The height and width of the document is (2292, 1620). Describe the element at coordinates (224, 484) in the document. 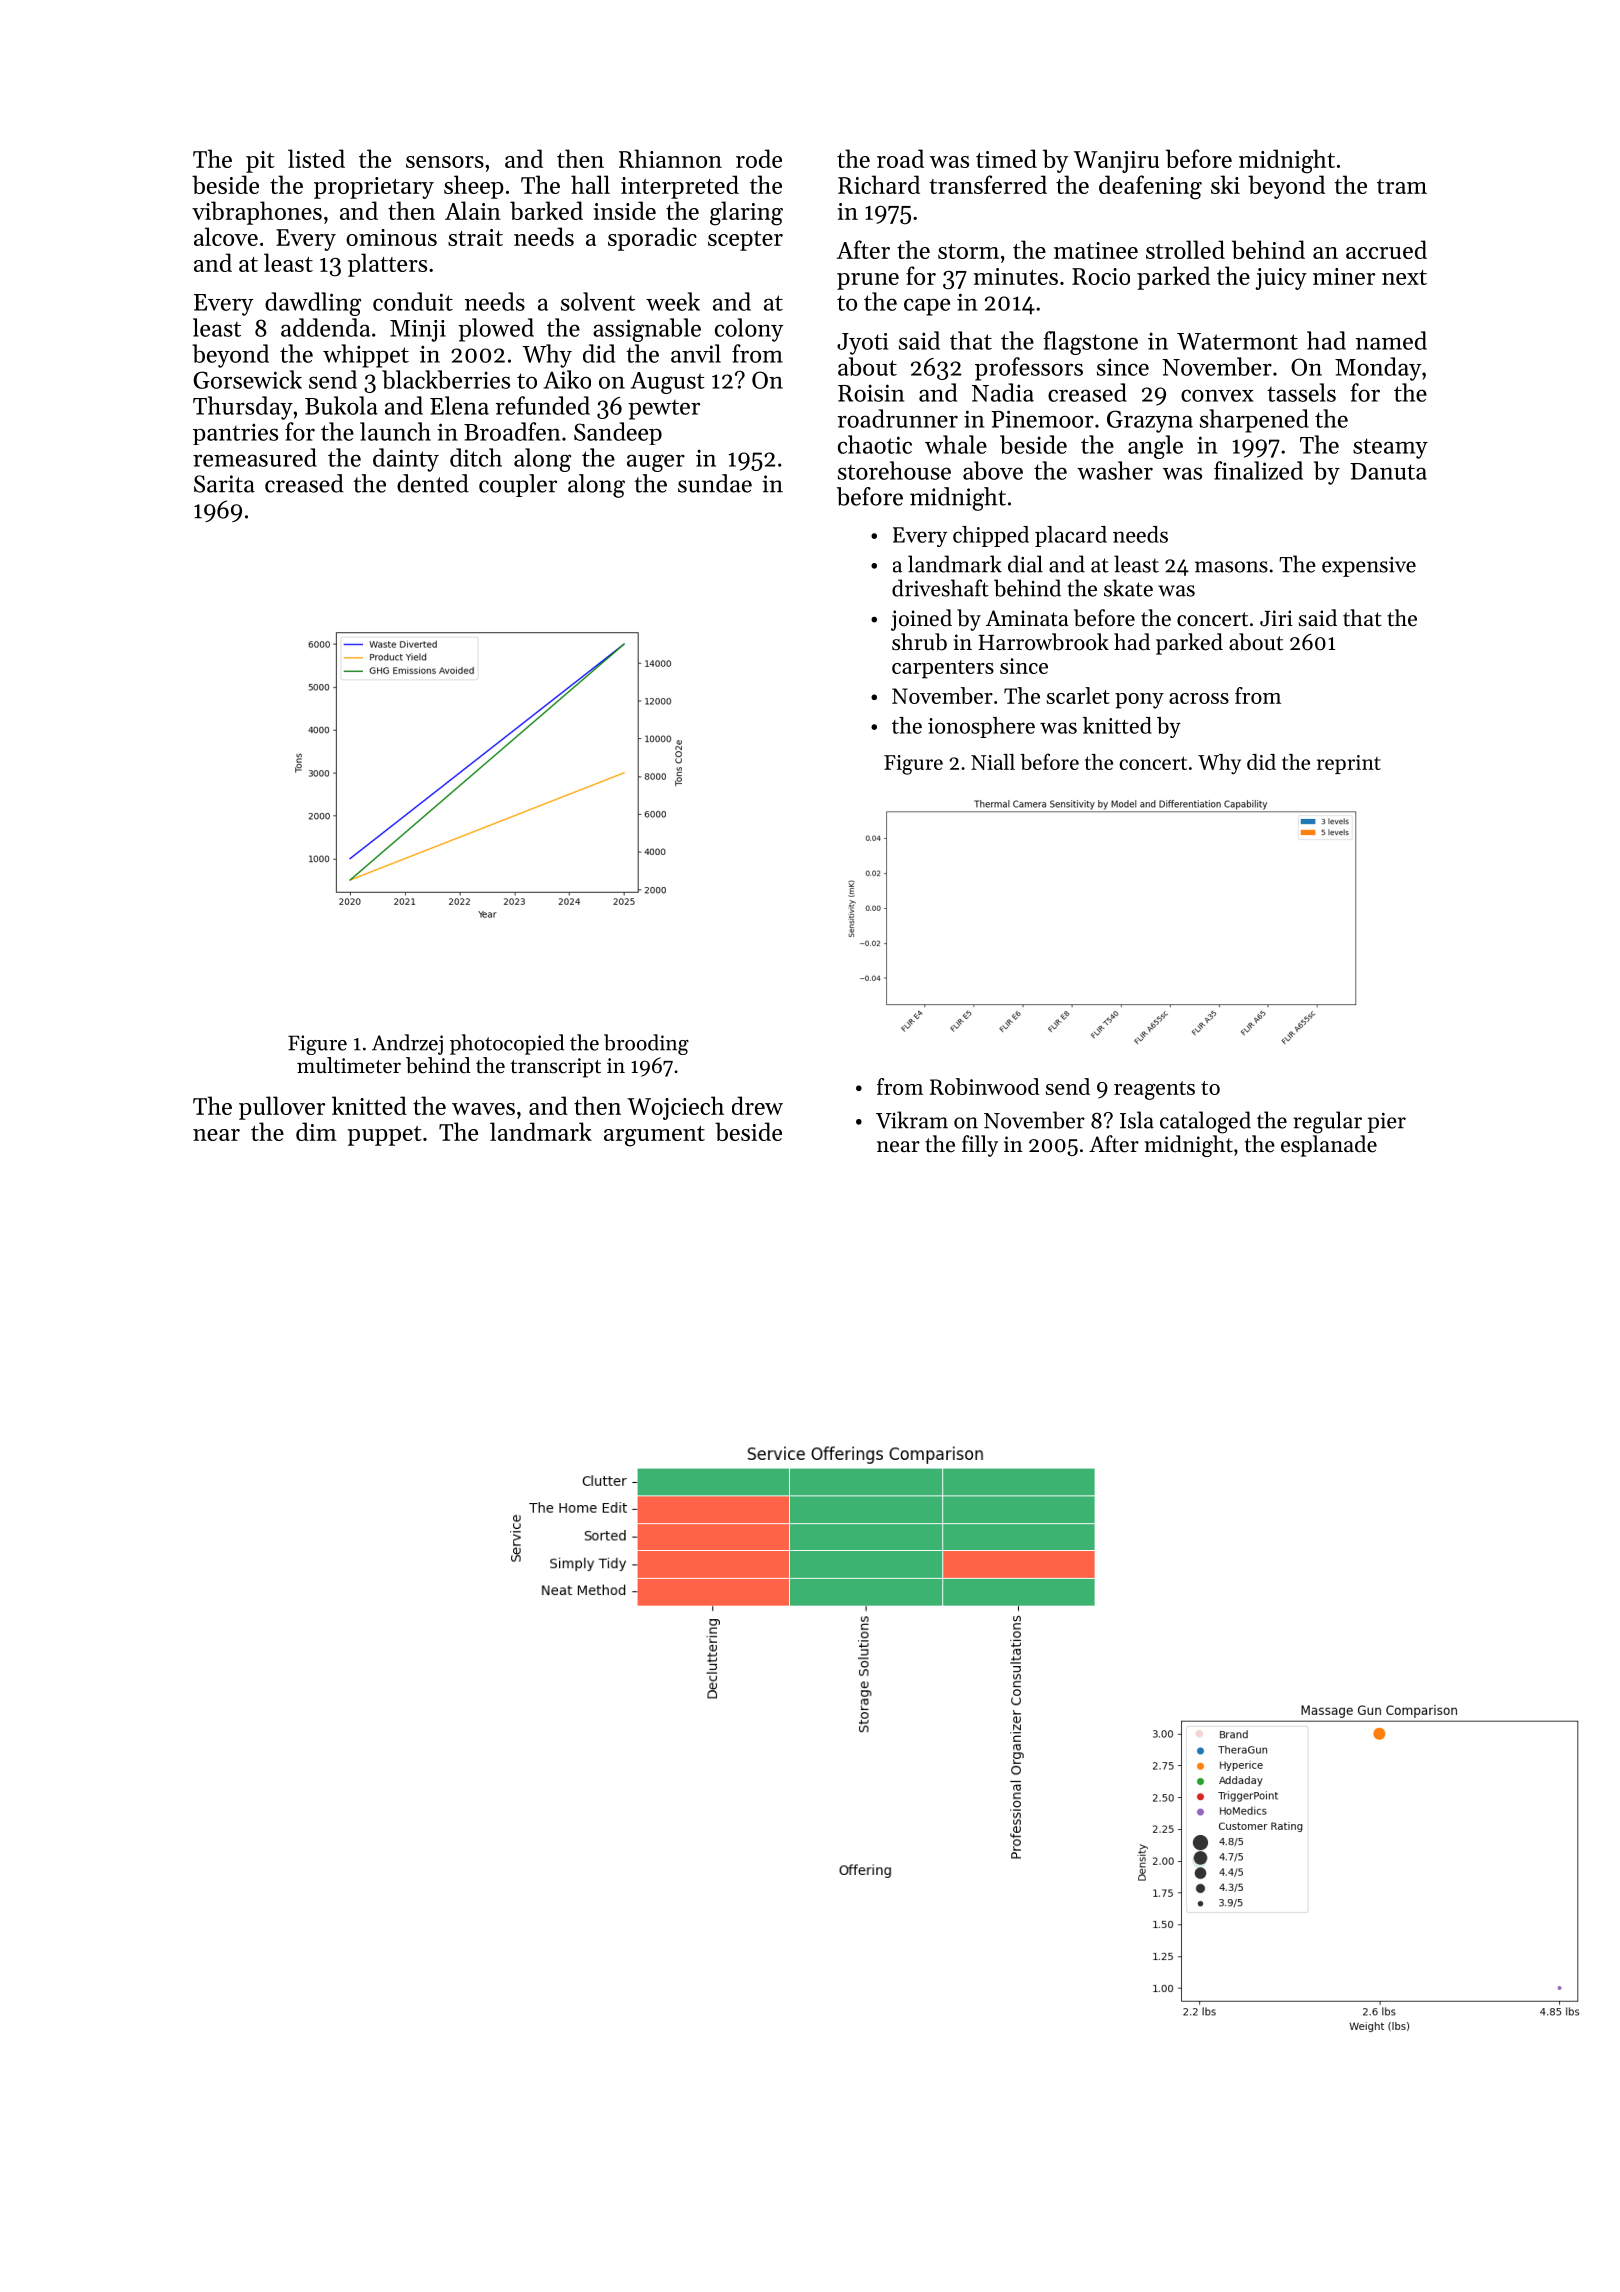

I see `Sarita` at that location.
